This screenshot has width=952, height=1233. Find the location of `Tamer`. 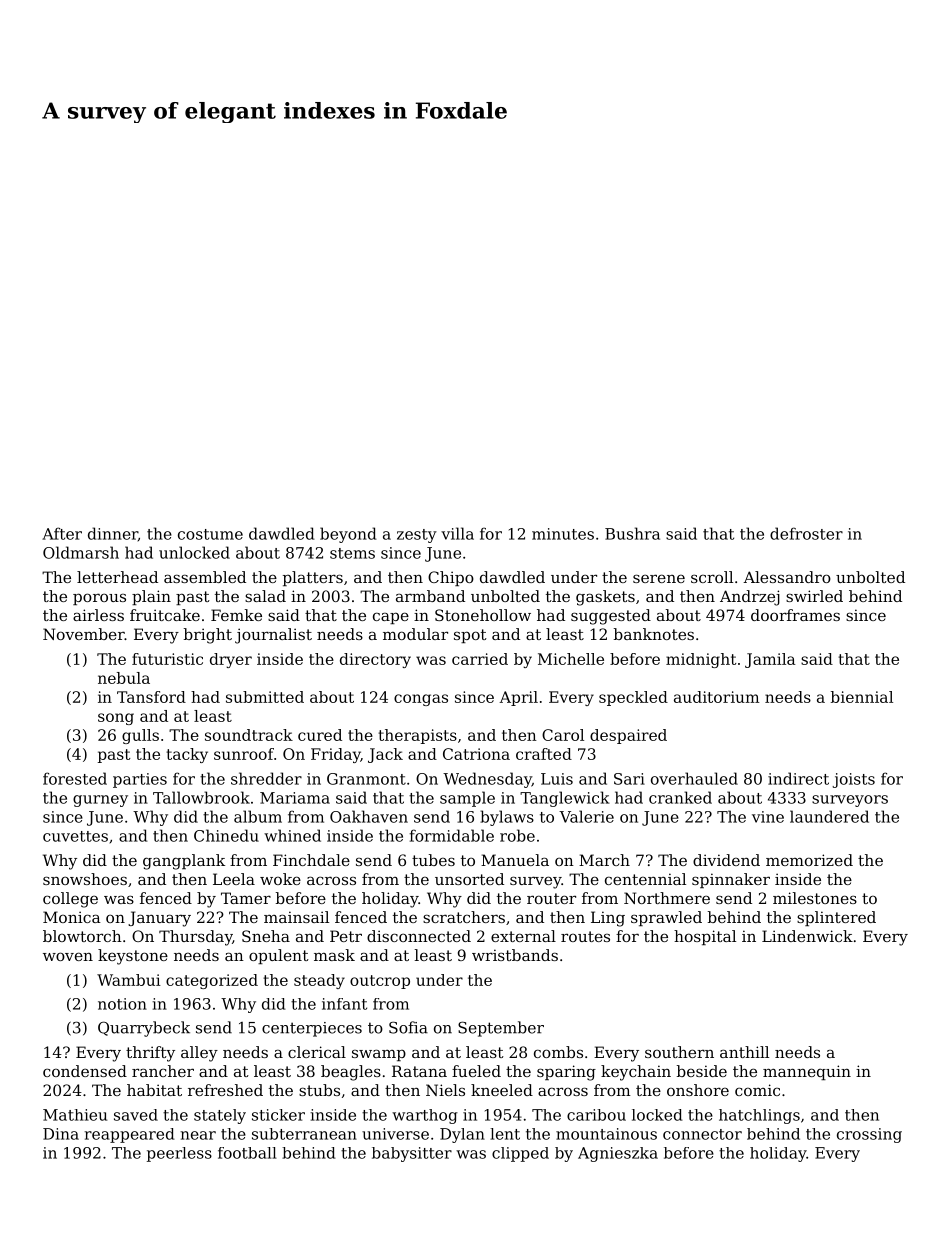

Tamer is located at coordinates (246, 898).
